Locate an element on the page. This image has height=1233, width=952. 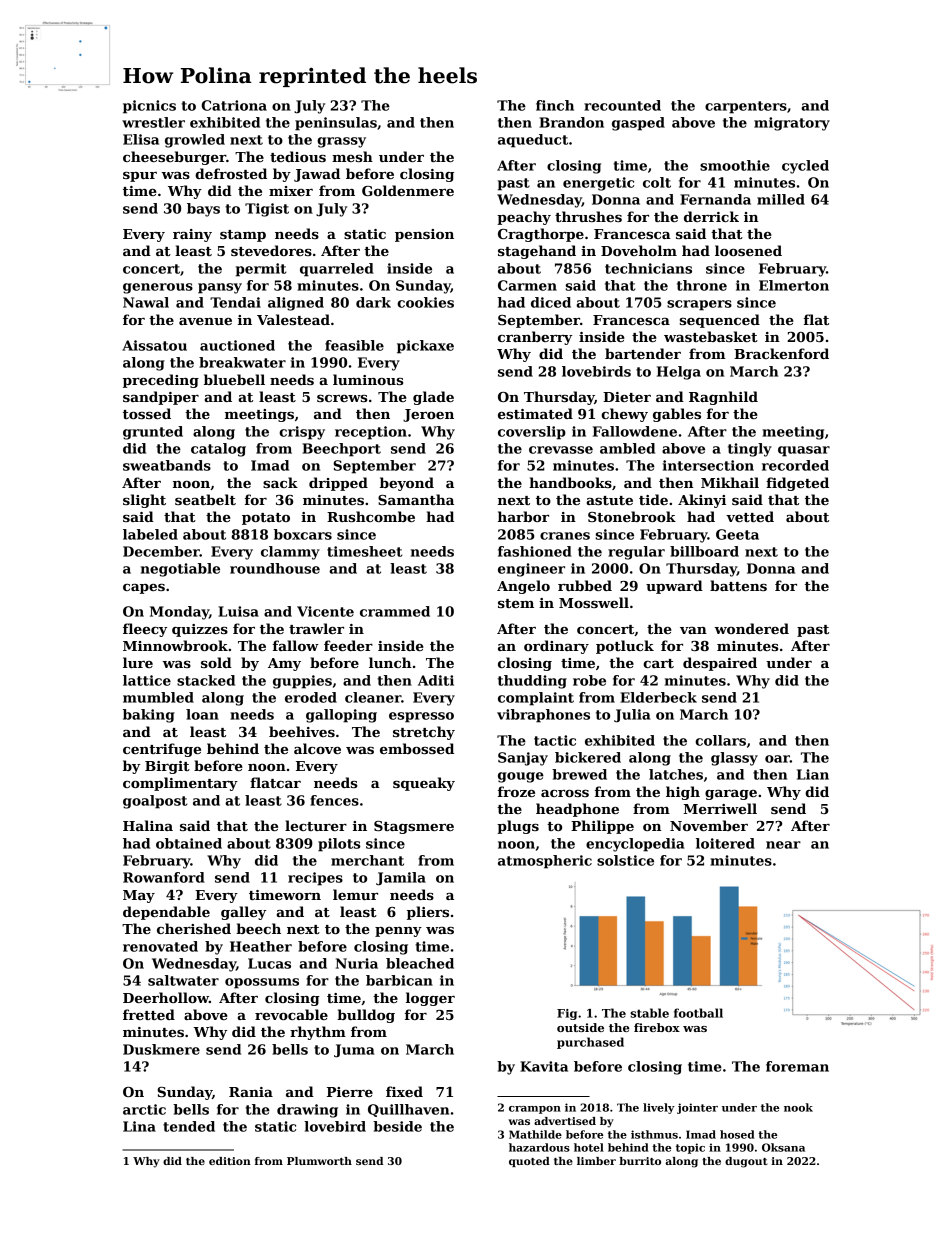
spur is located at coordinates (140, 177).
